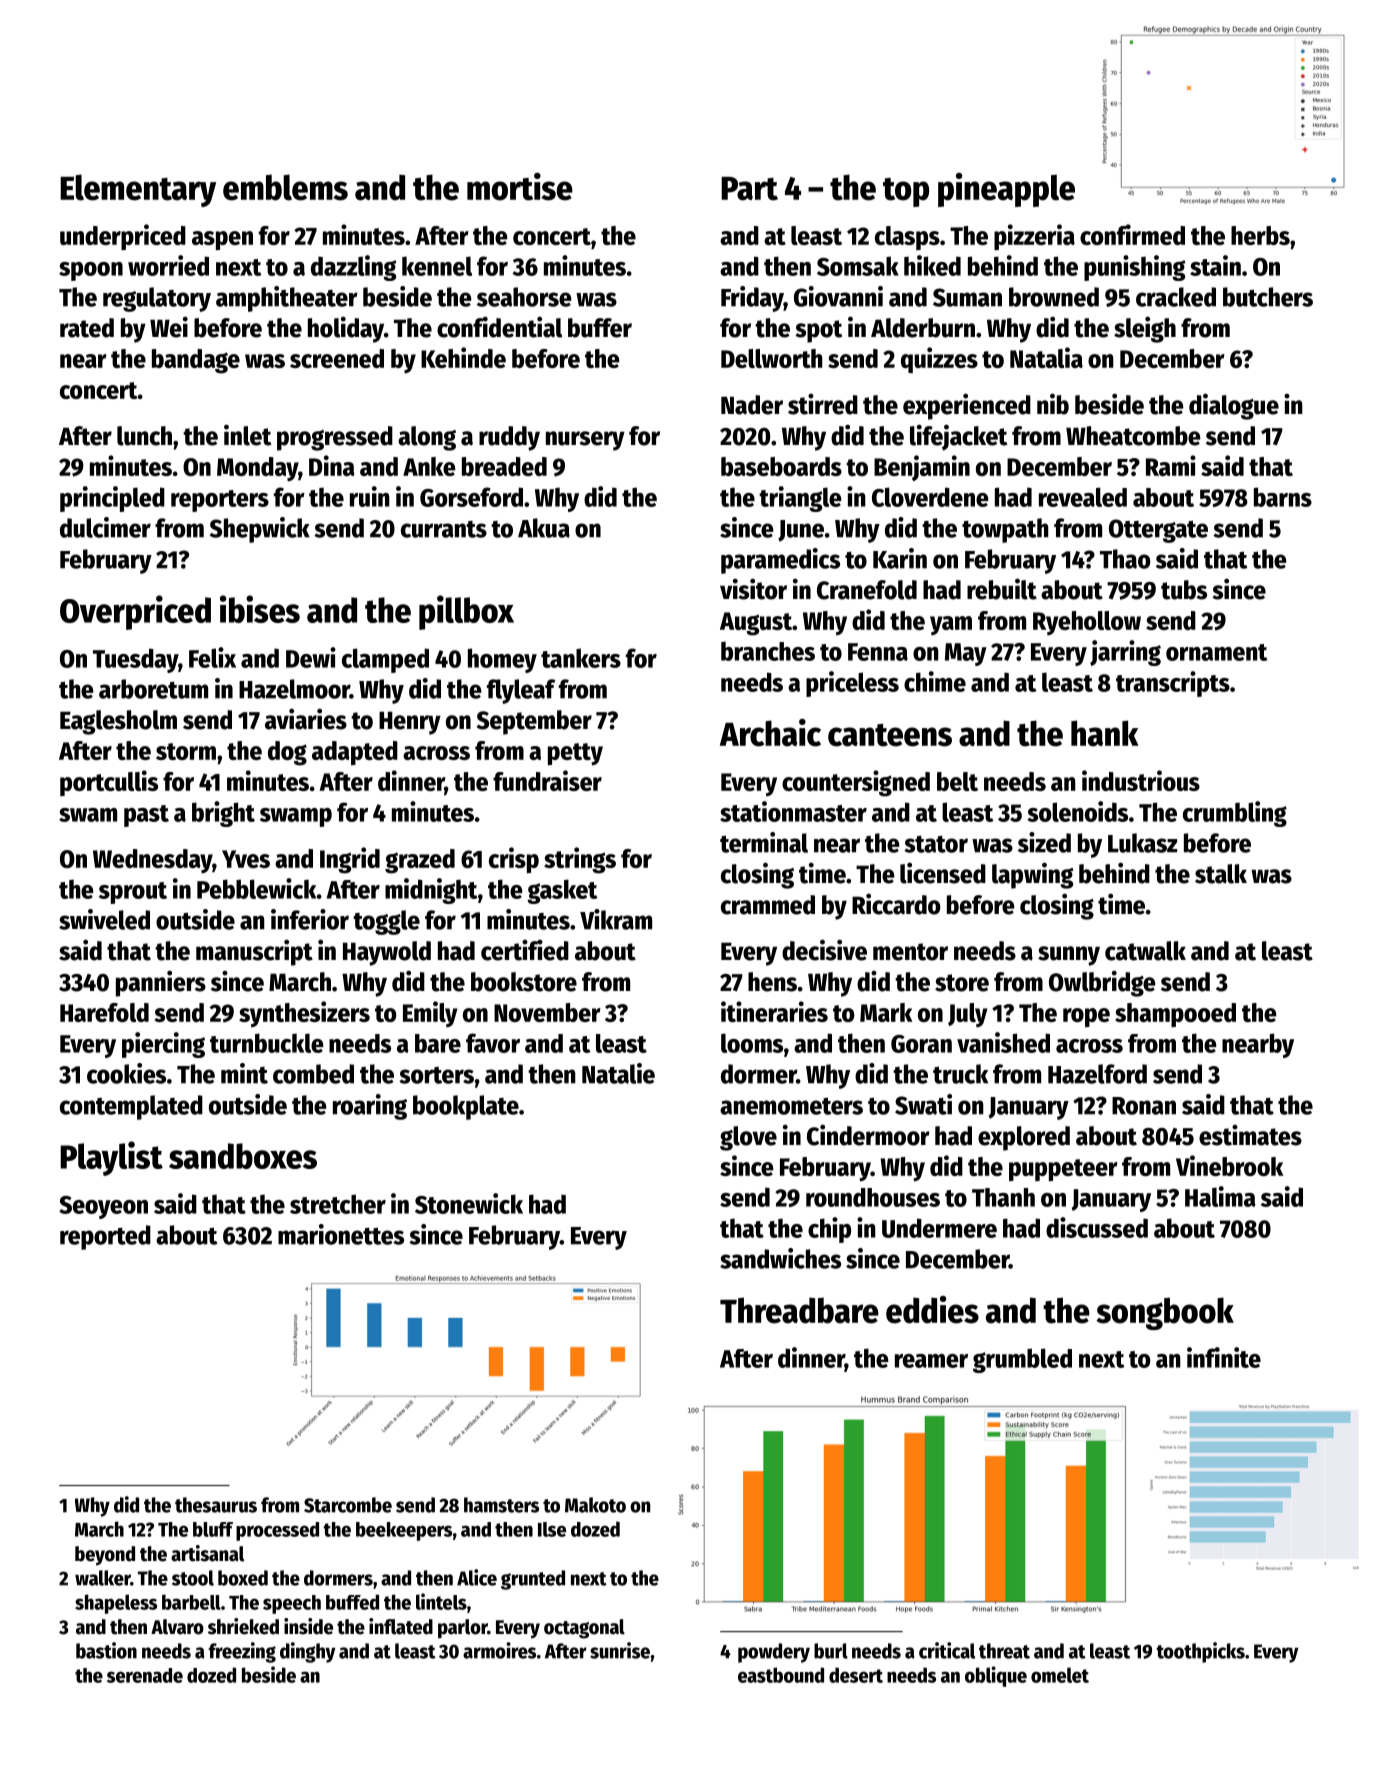  Describe the element at coordinates (1221, 874) in the screenshot. I see `stalk` at that location.
